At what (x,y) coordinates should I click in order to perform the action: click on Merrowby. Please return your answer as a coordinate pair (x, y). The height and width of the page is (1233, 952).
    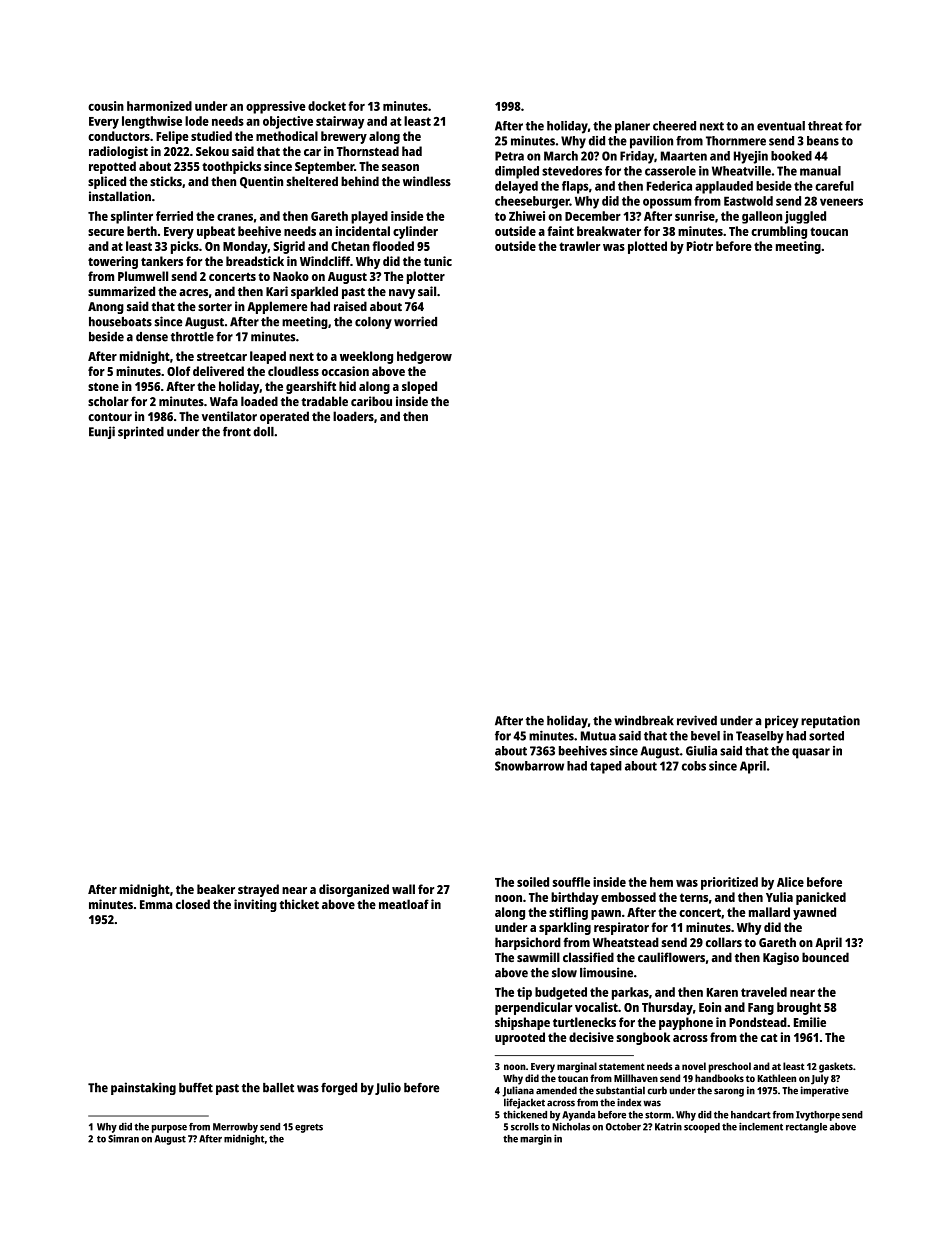
    Looking at the image, I should click on (235, 1128).
